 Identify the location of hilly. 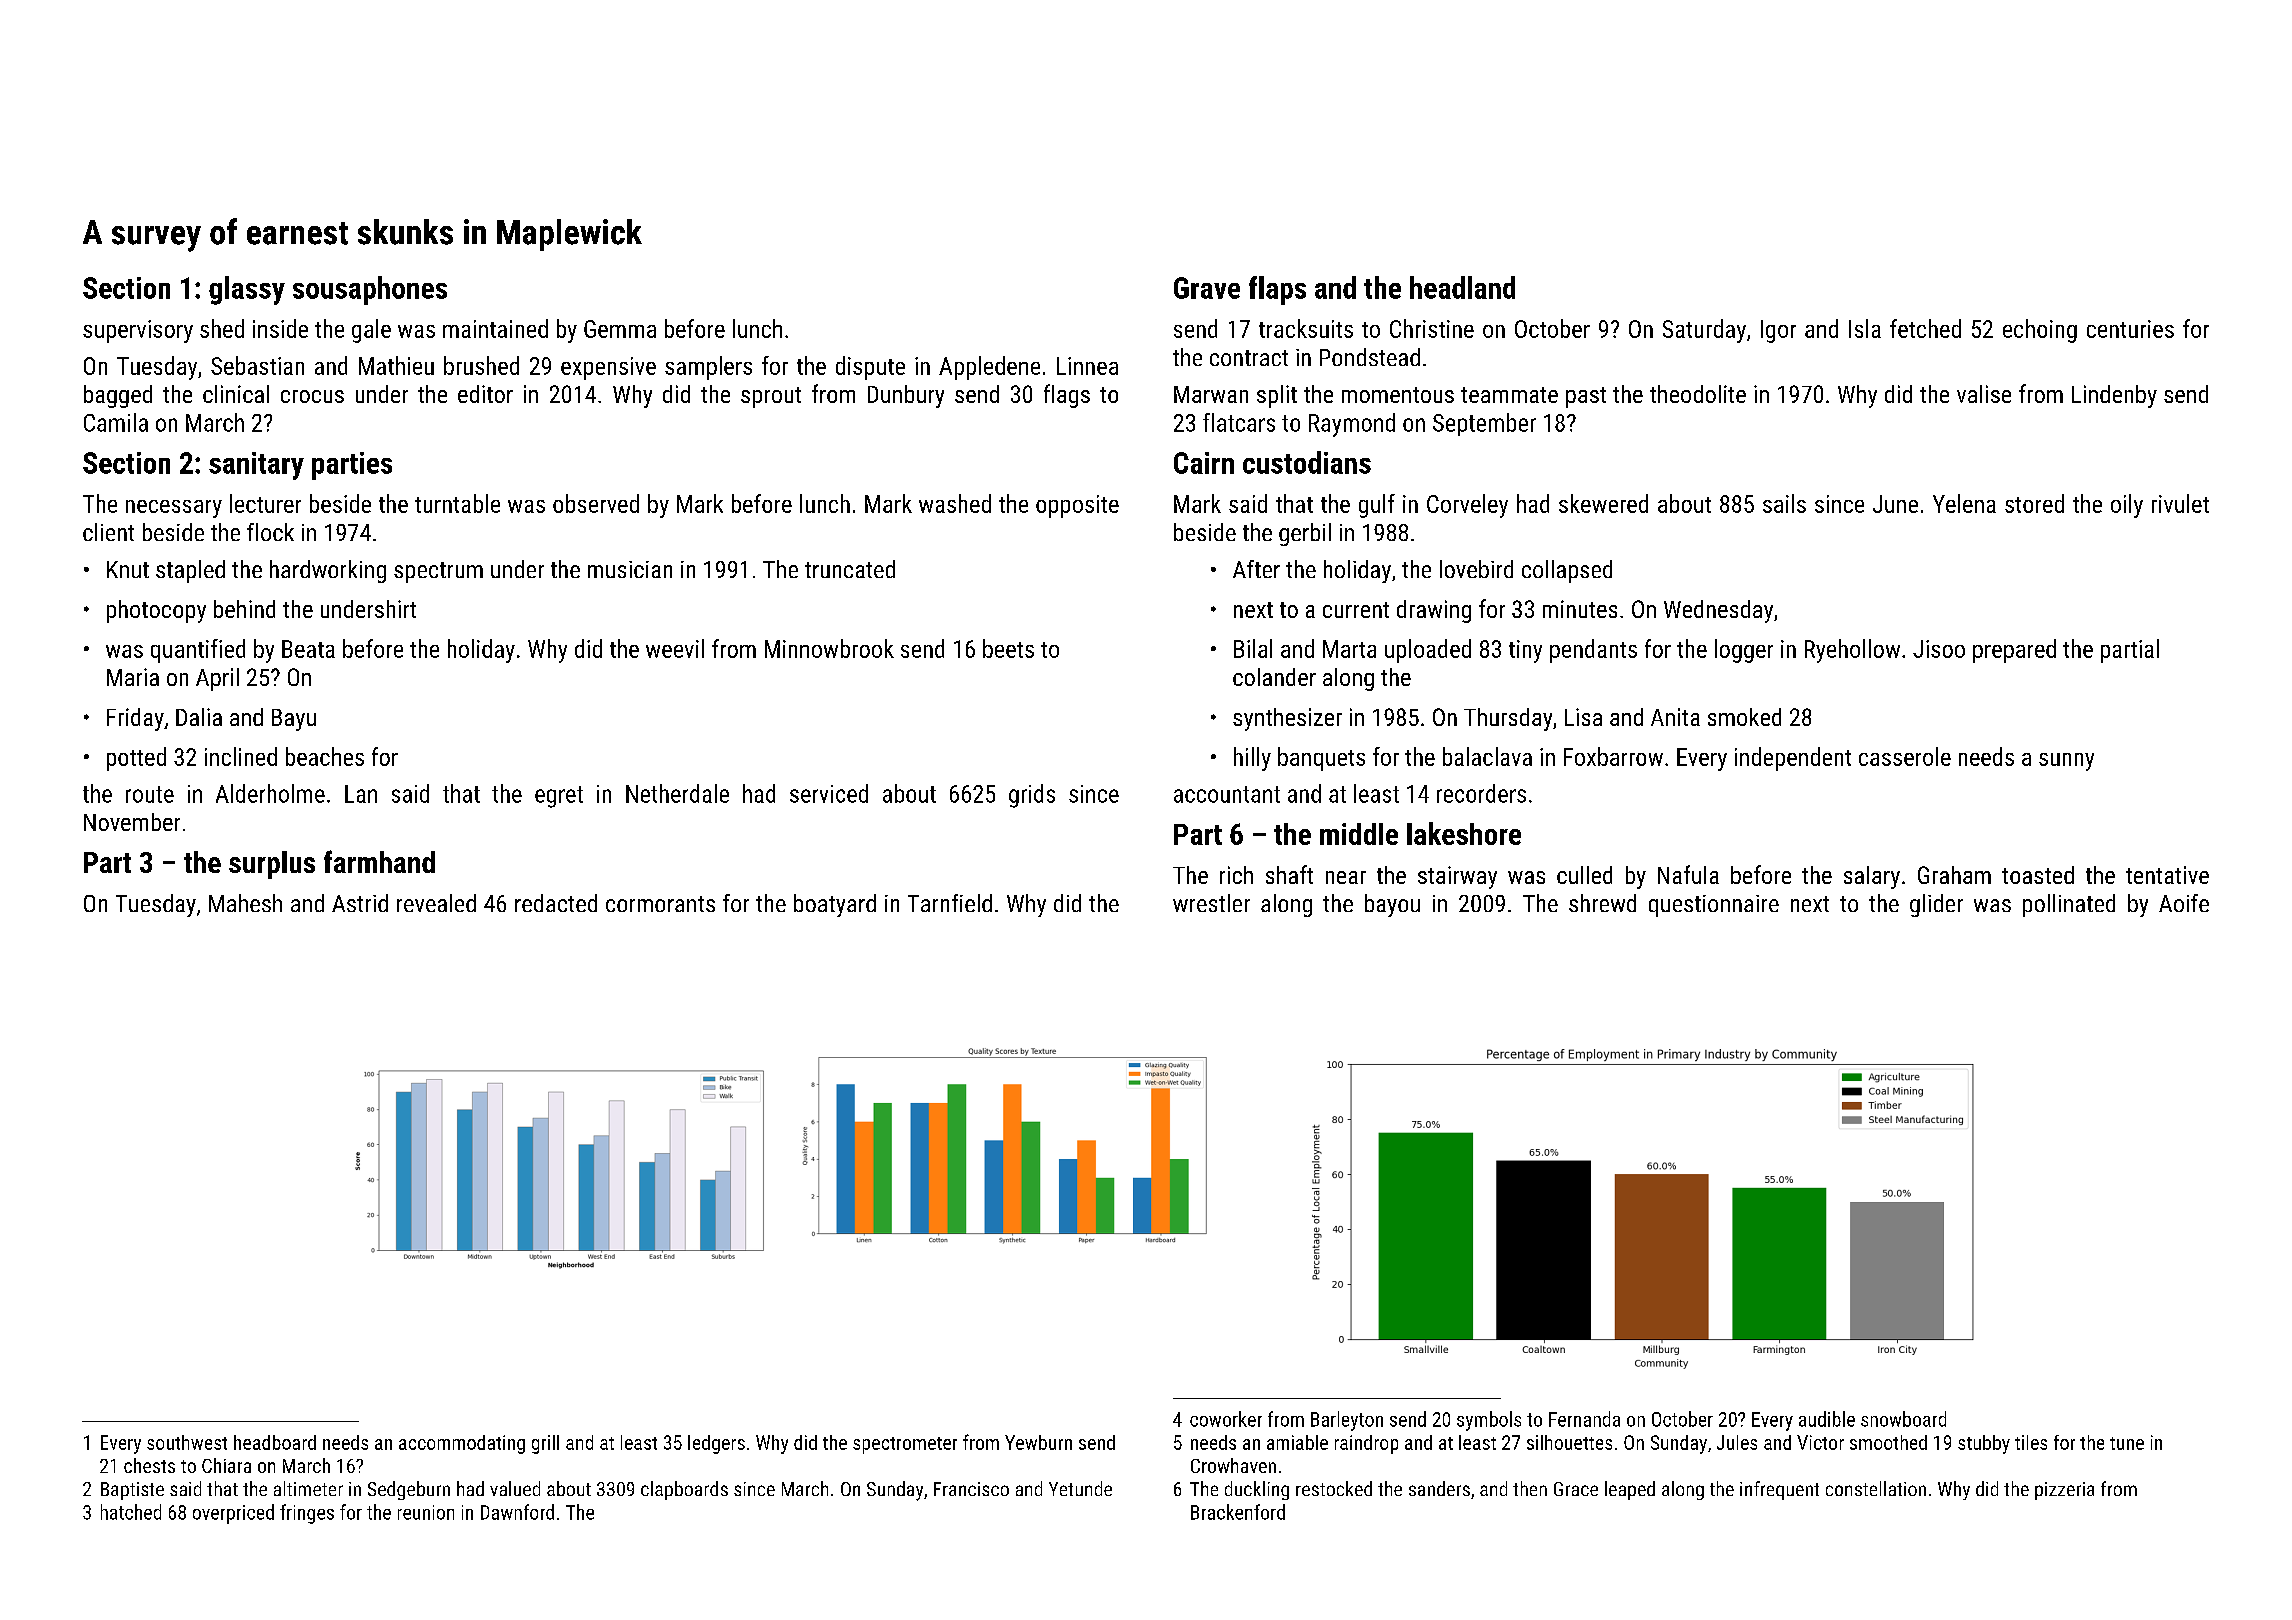
(1252, 759).
